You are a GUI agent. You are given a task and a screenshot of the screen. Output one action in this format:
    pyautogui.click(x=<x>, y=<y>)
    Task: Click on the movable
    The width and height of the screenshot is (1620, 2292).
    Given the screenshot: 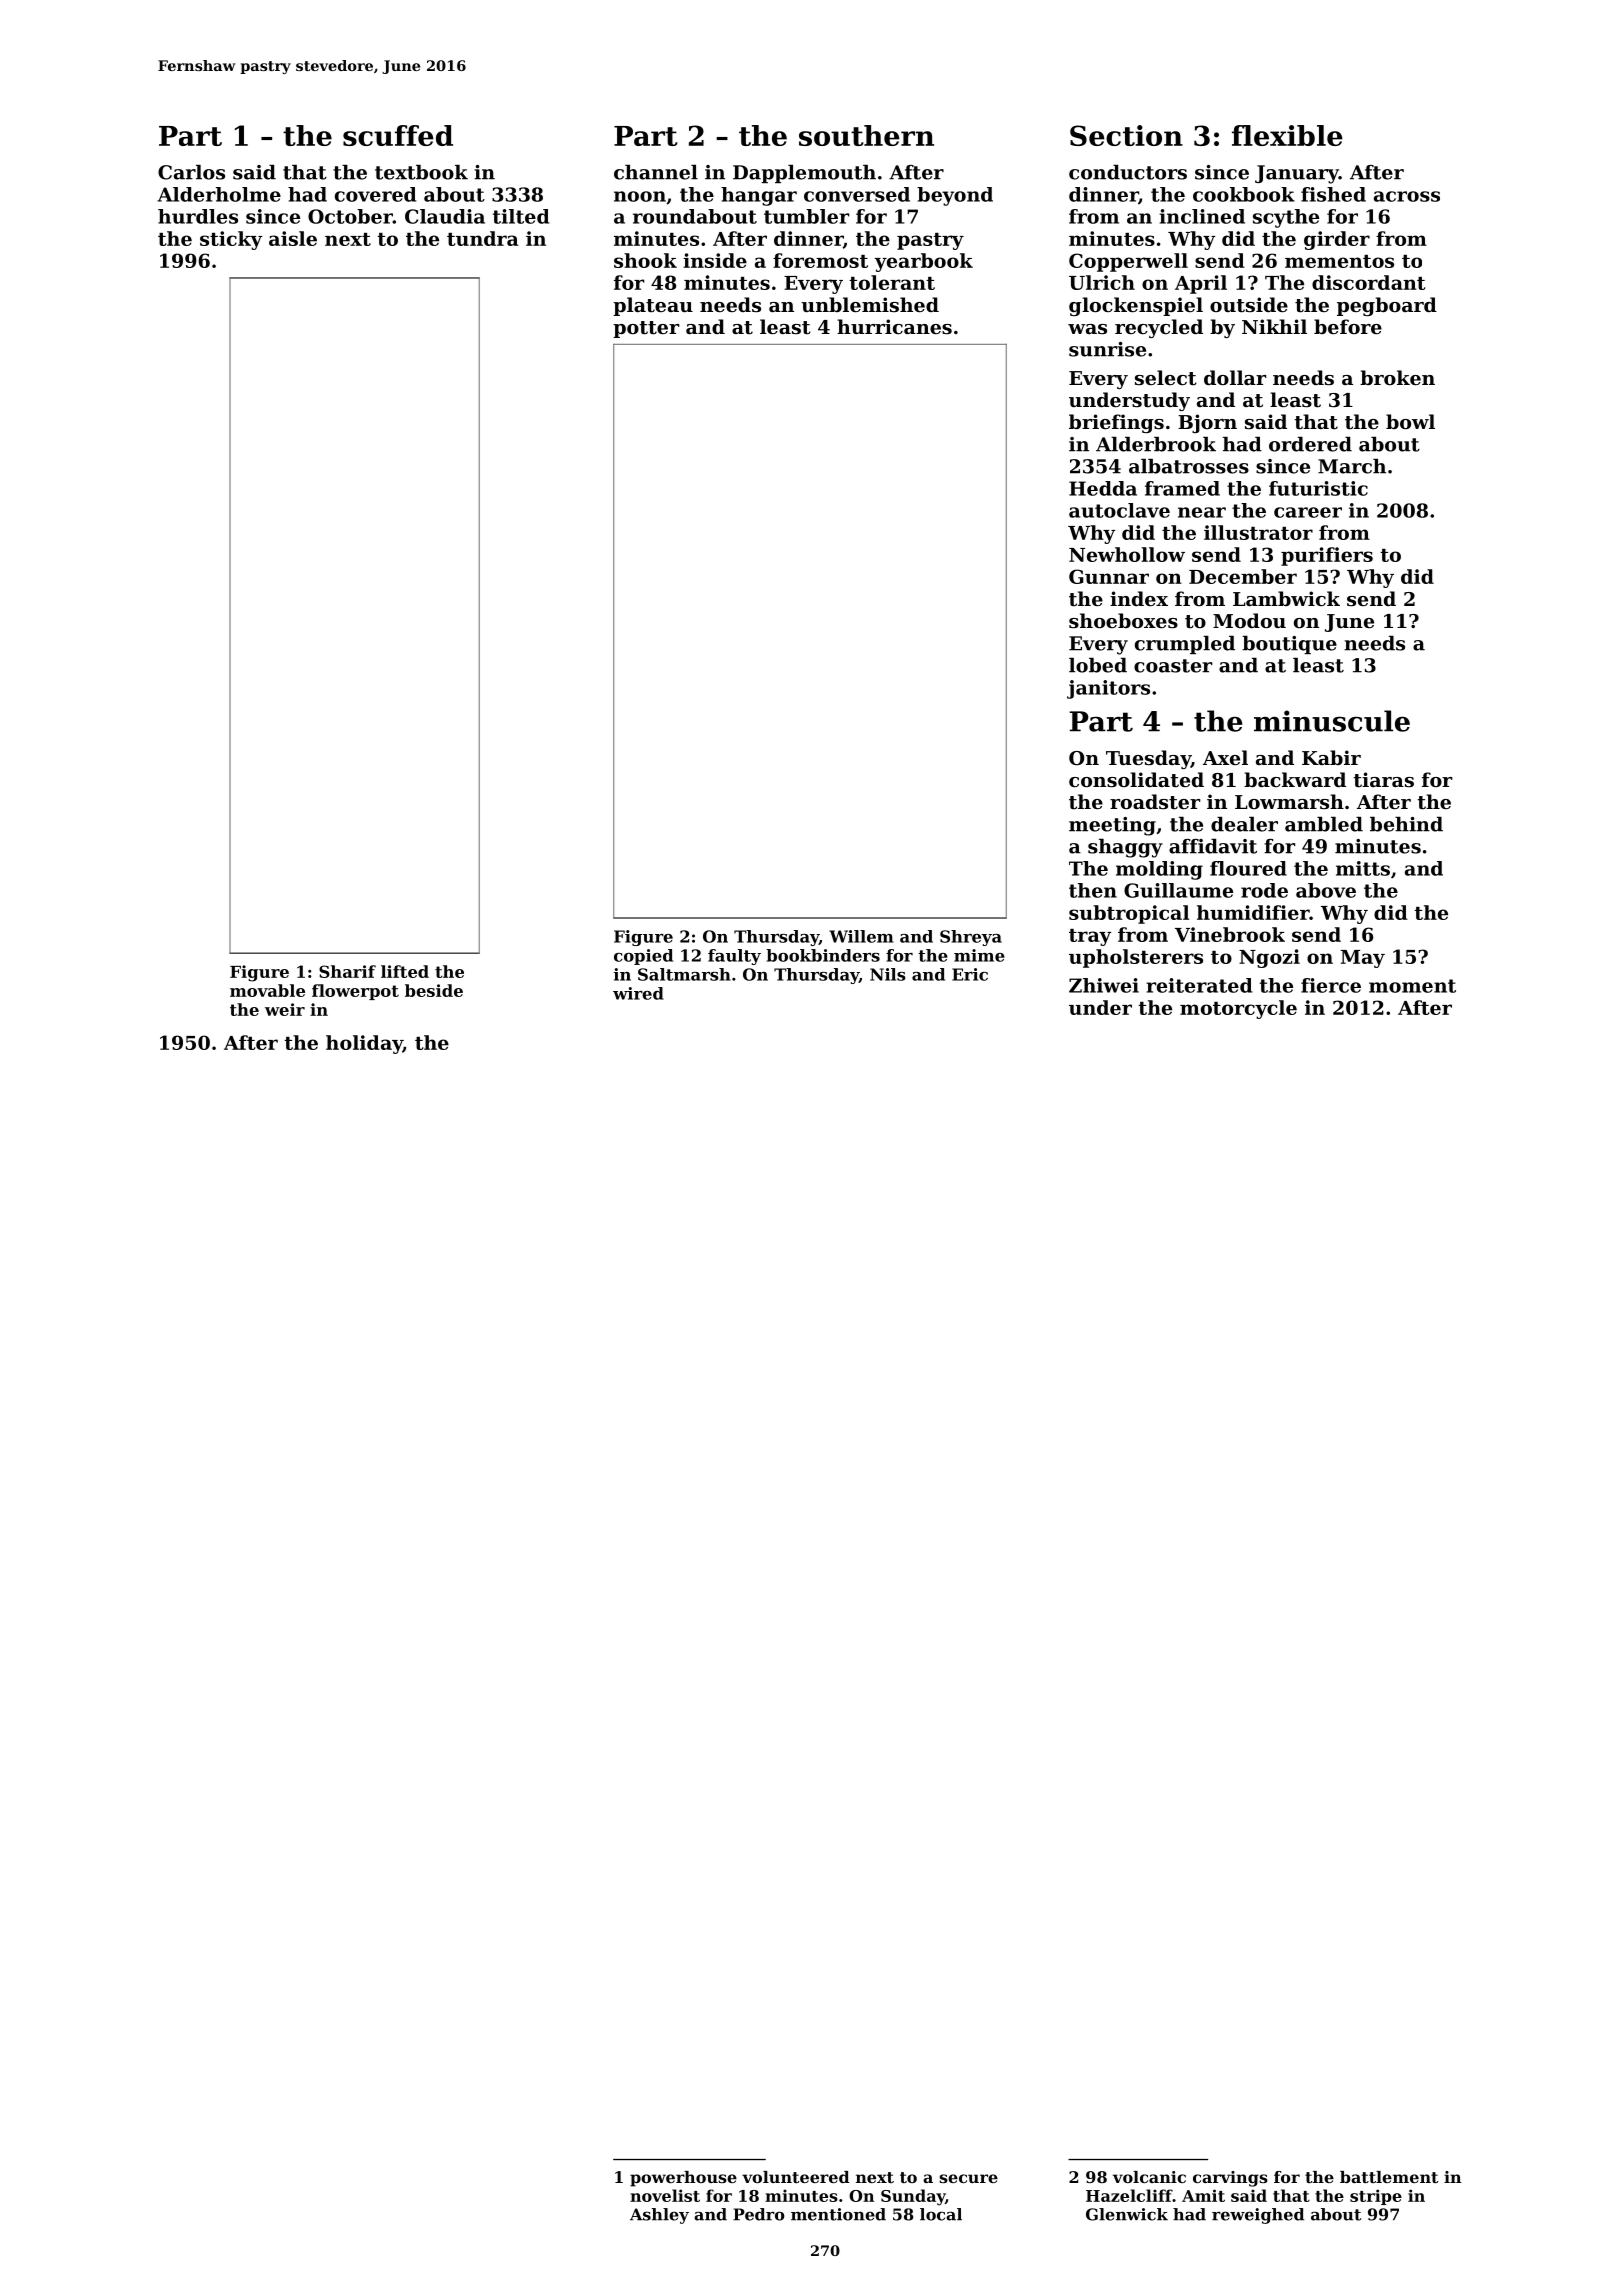 What is the action you would take?
    pyautogui.click(x=267, y=990)
